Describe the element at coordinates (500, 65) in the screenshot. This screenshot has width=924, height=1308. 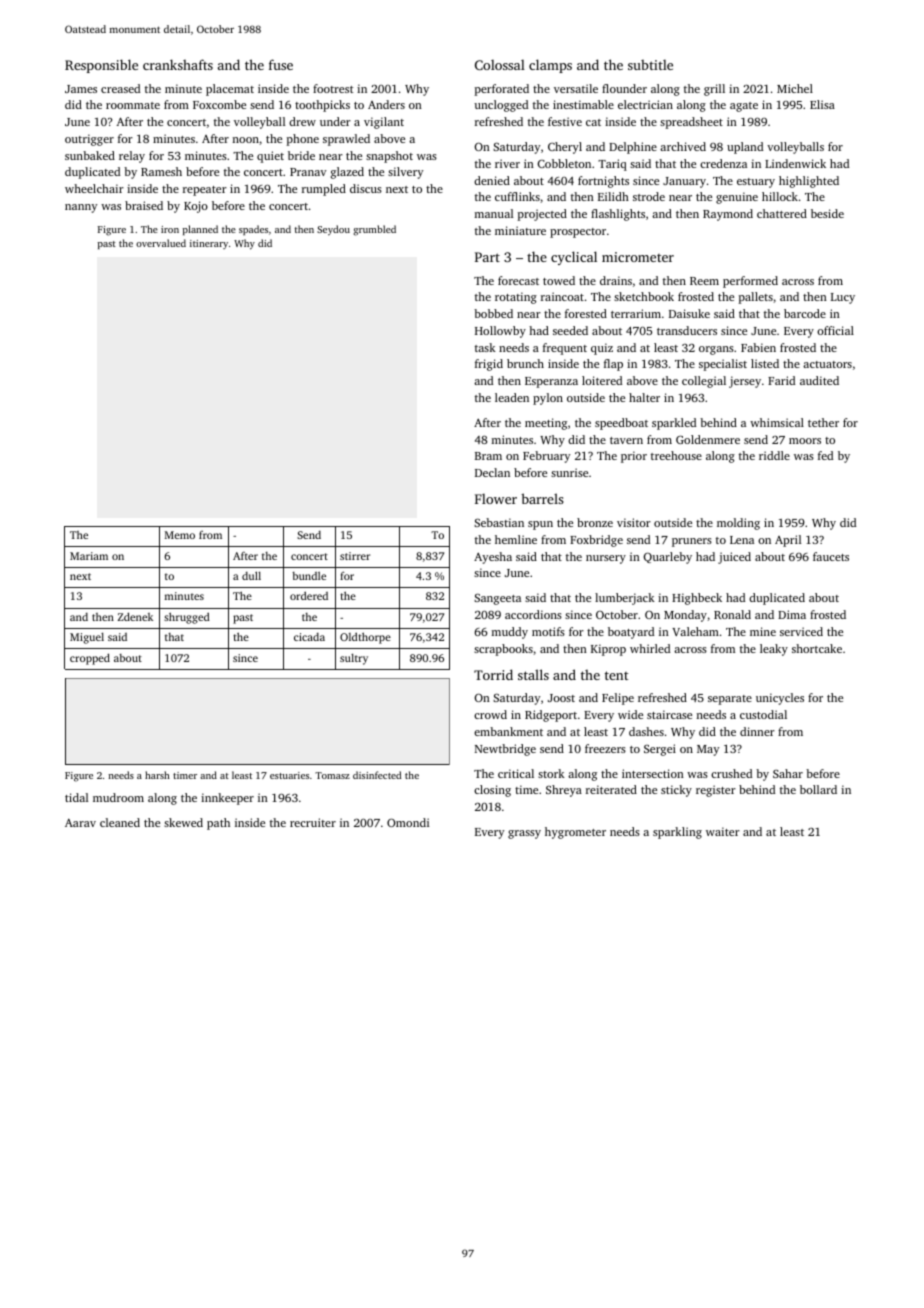
I see `Colossal` at that location.
